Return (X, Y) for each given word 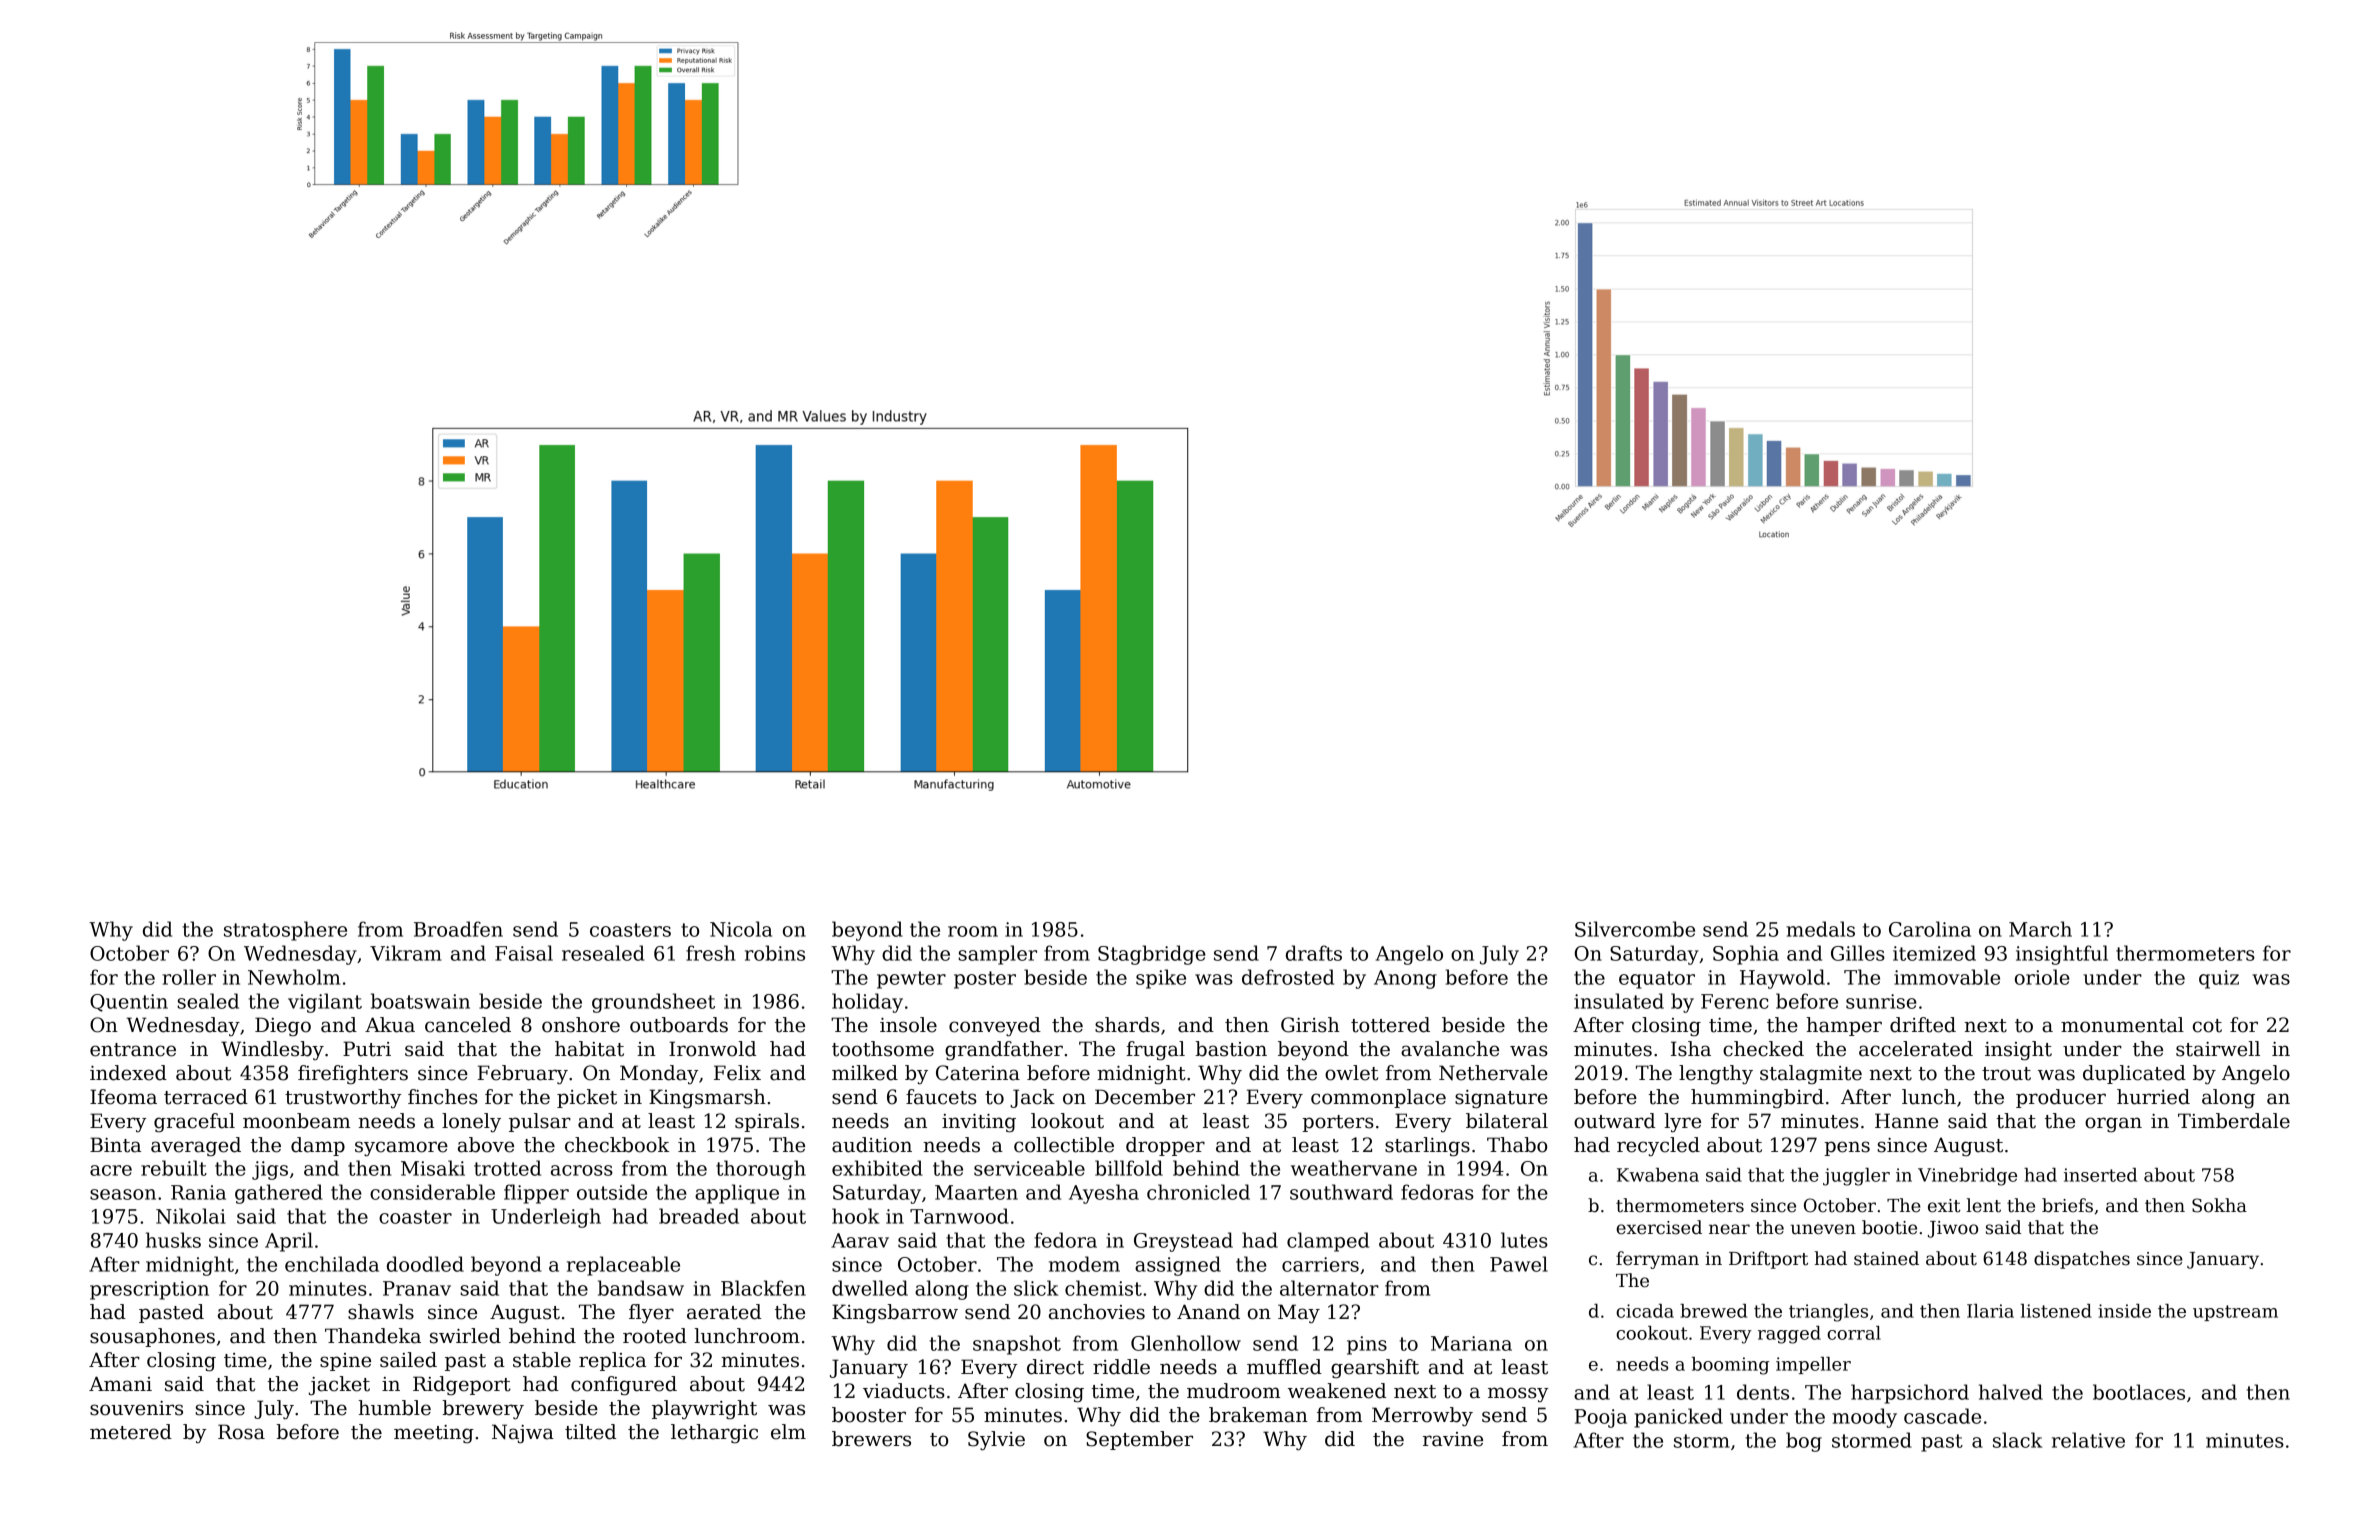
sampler (997, 955)
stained (1886, 1258)
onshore (581, 1025)
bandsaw (641, 1288)
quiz (2219, 979)
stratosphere (285, 931)
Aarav (860, 1240)
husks (173, 1240)
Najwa (523, 1434)
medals (1820, 929)
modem (1084, 1264)
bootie (1889, 1227)
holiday (867, 1003)
